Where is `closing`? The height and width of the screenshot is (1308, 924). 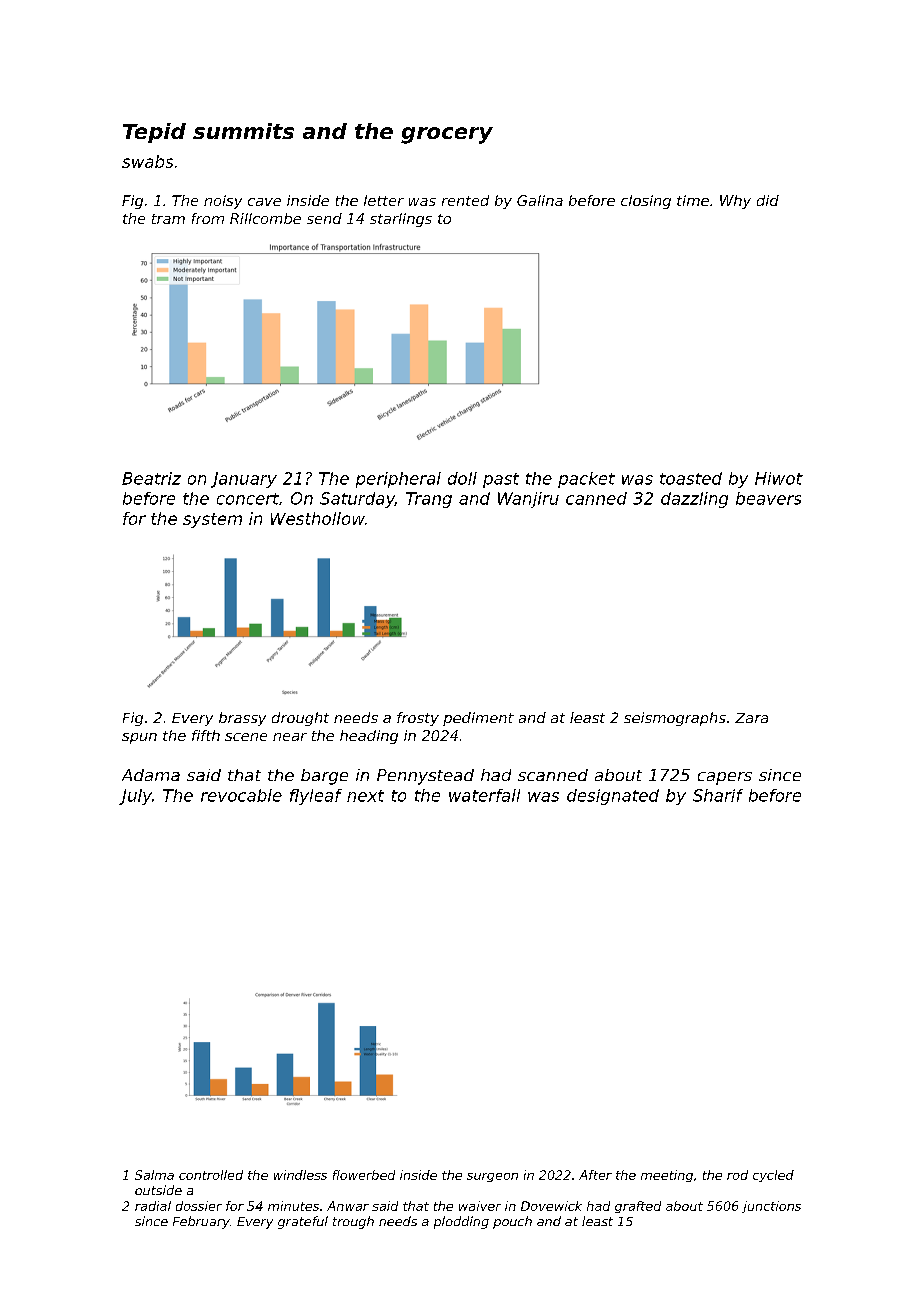 closing is located at coordinates (646, 202).
